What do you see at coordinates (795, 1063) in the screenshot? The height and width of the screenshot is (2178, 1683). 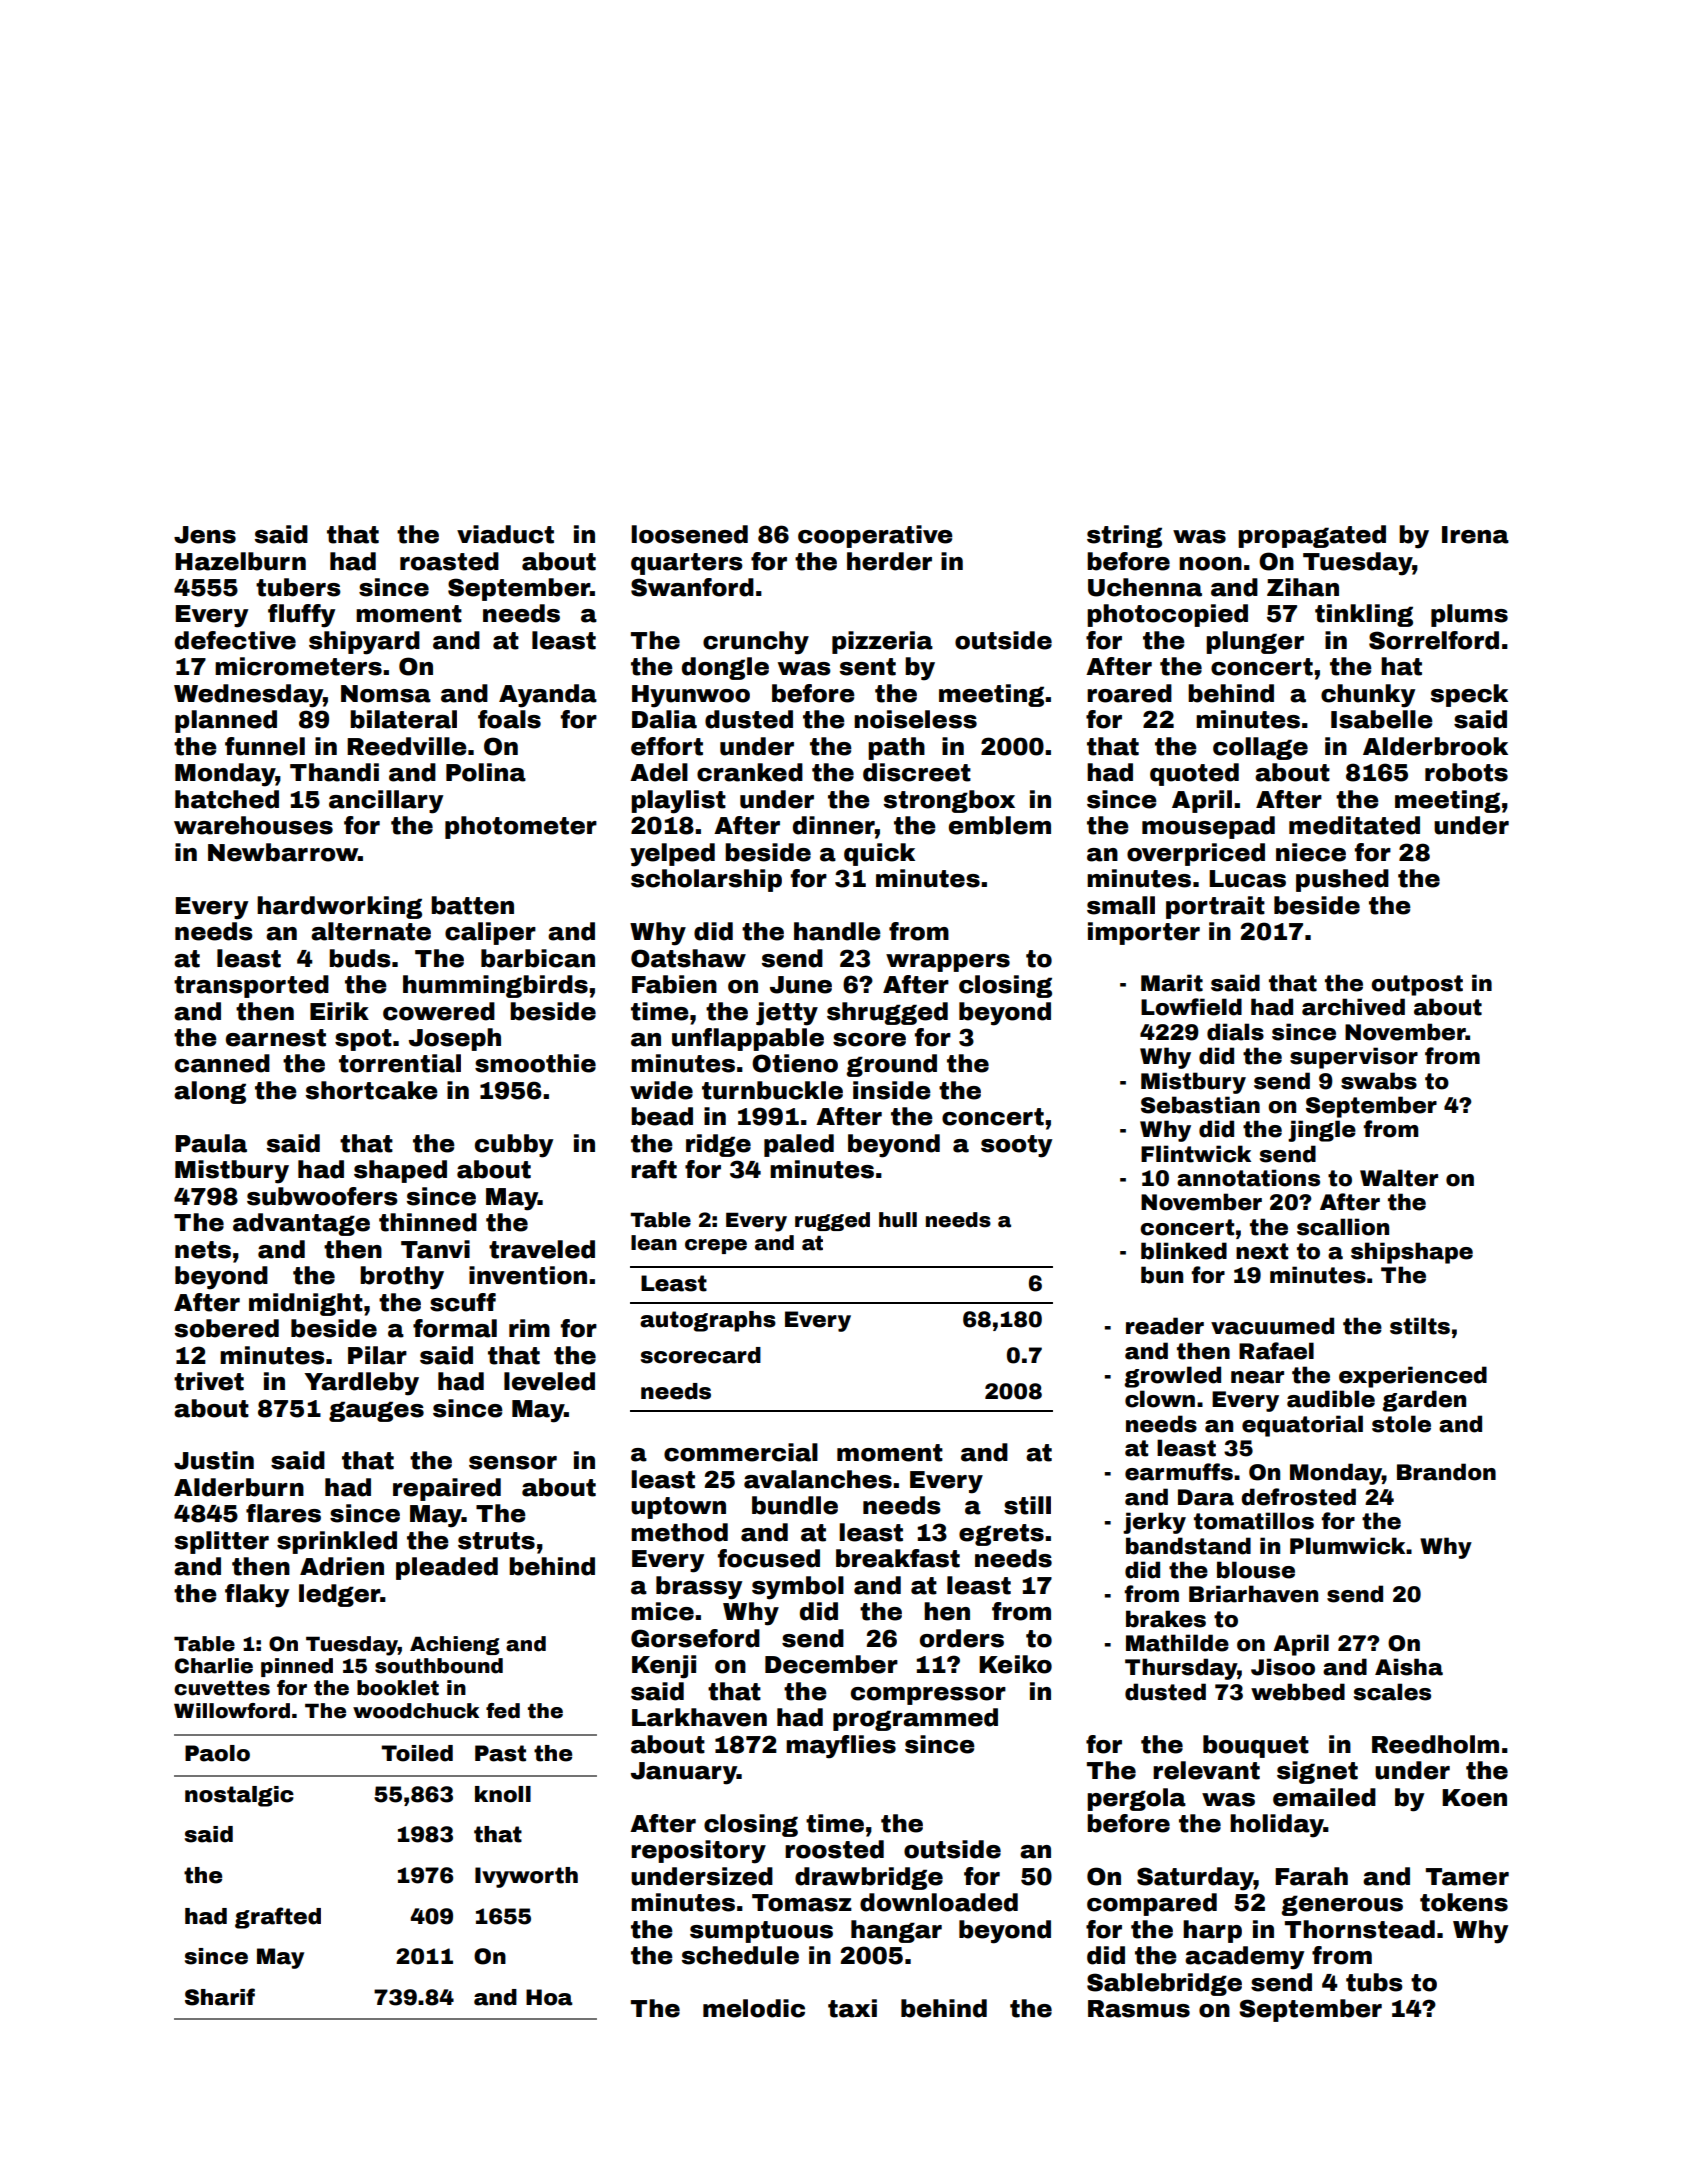 I see `Otieno` at bounding box center [795, 1063].
